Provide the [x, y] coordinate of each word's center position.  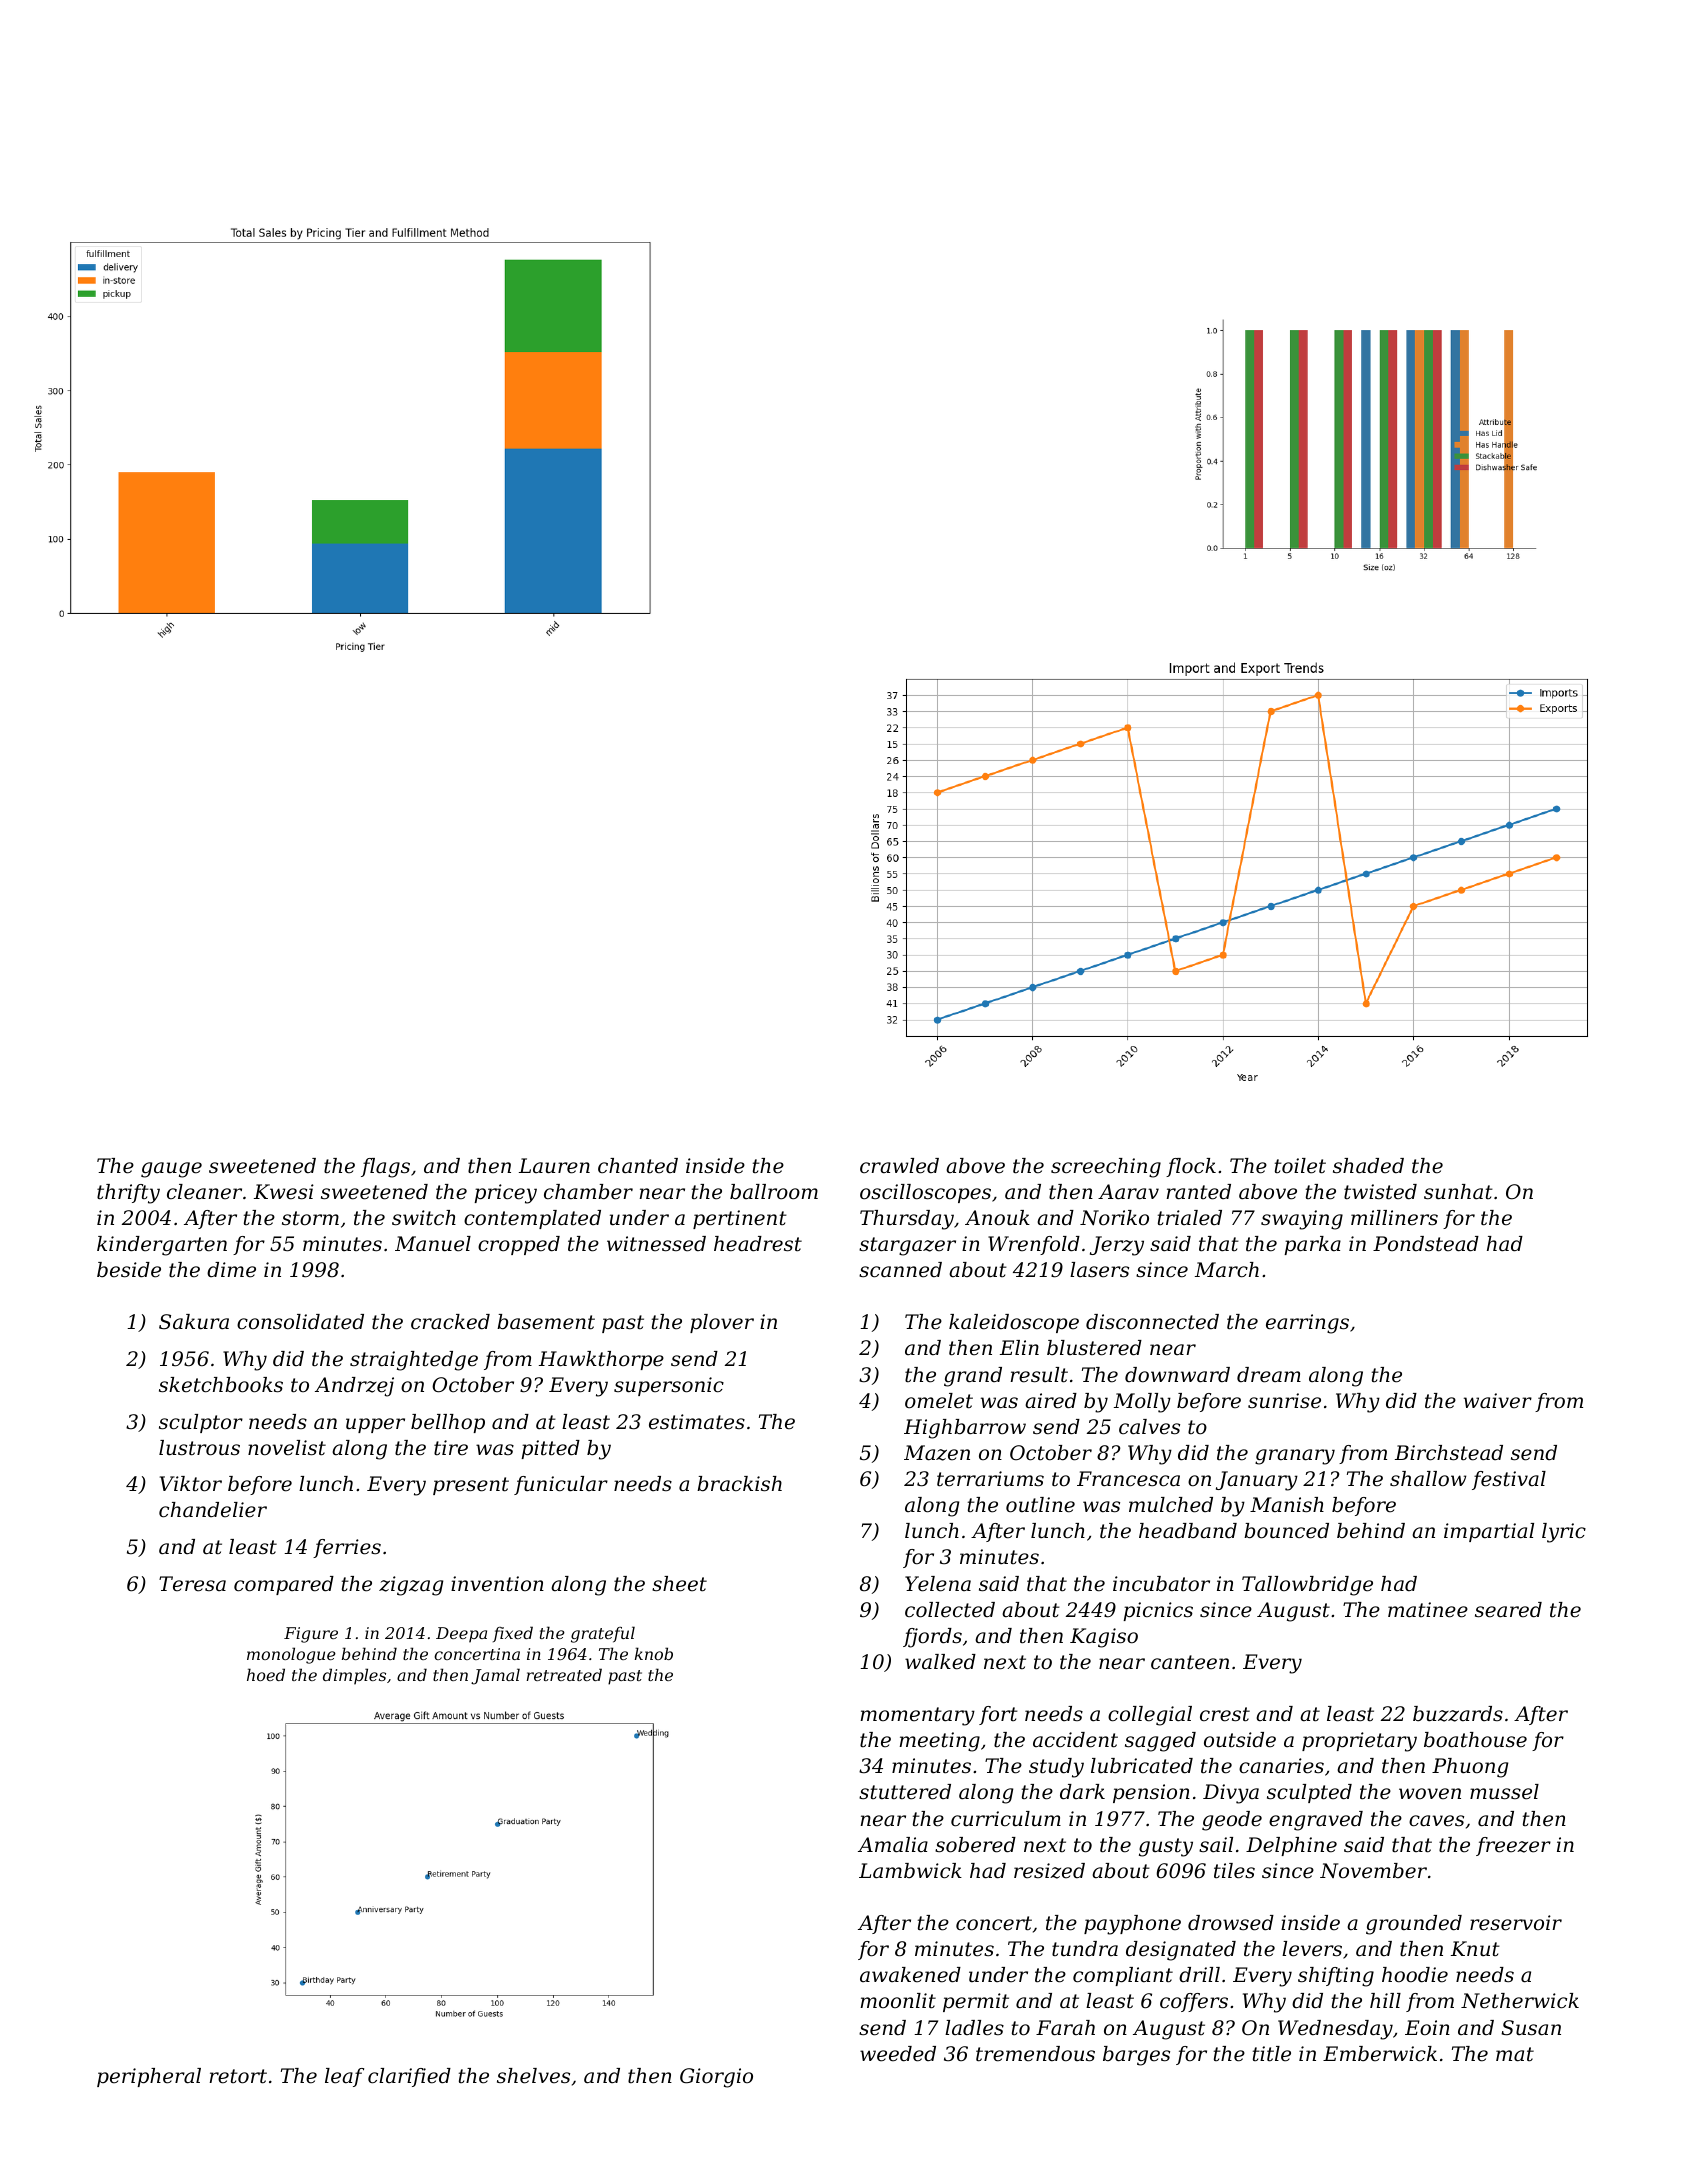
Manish [1287, 1504]
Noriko [1114, 1218]
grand [973, 1377]
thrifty [128, 1194]
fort [998, 1715]
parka [1312, 1245]
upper [375, 1425]
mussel [1504, 1792]
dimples [354, 1676]
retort [238, 2076]
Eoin [1427, 2028]
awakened [910, 1975]
